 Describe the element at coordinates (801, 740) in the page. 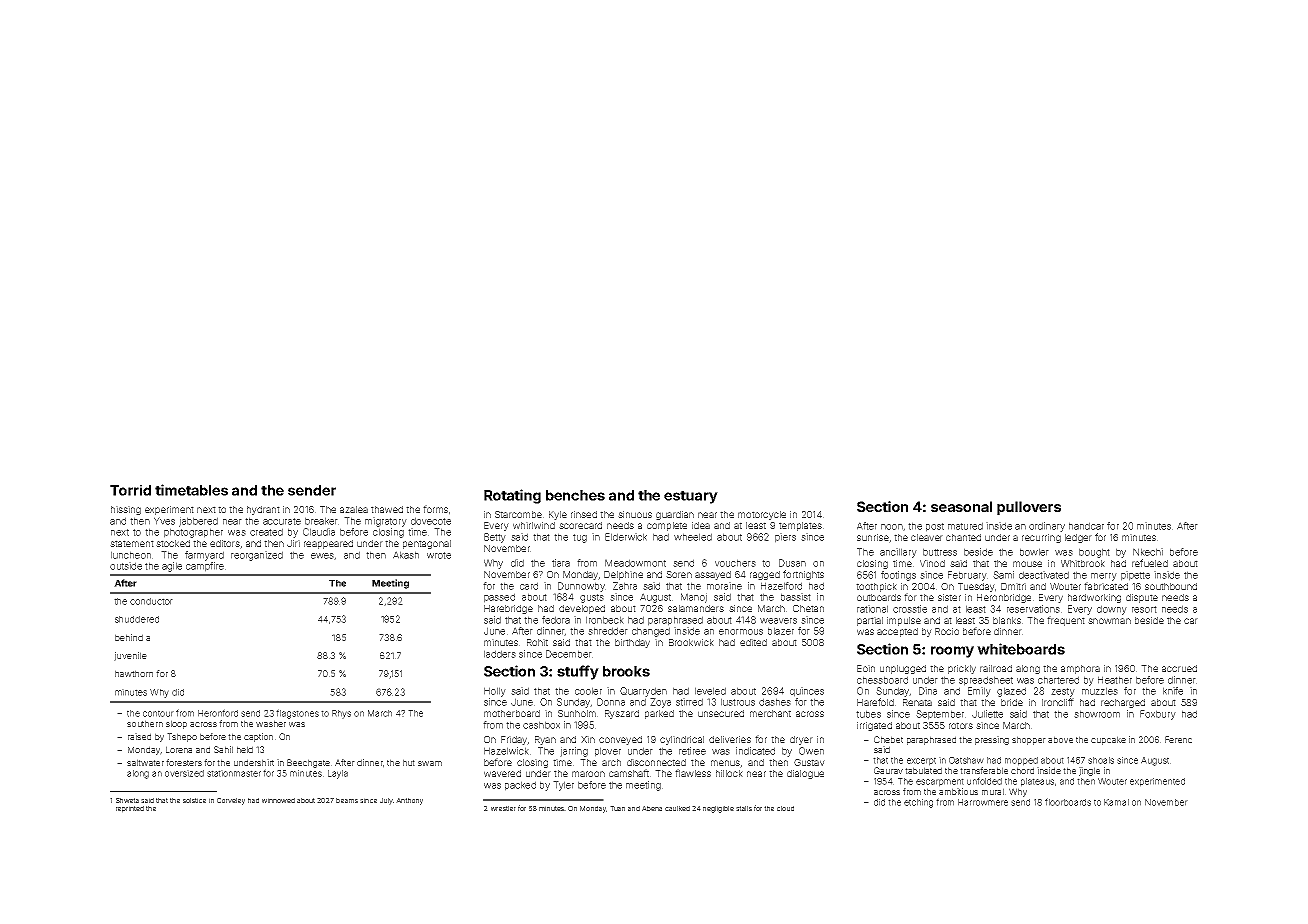

I see `dryer` at that location.
